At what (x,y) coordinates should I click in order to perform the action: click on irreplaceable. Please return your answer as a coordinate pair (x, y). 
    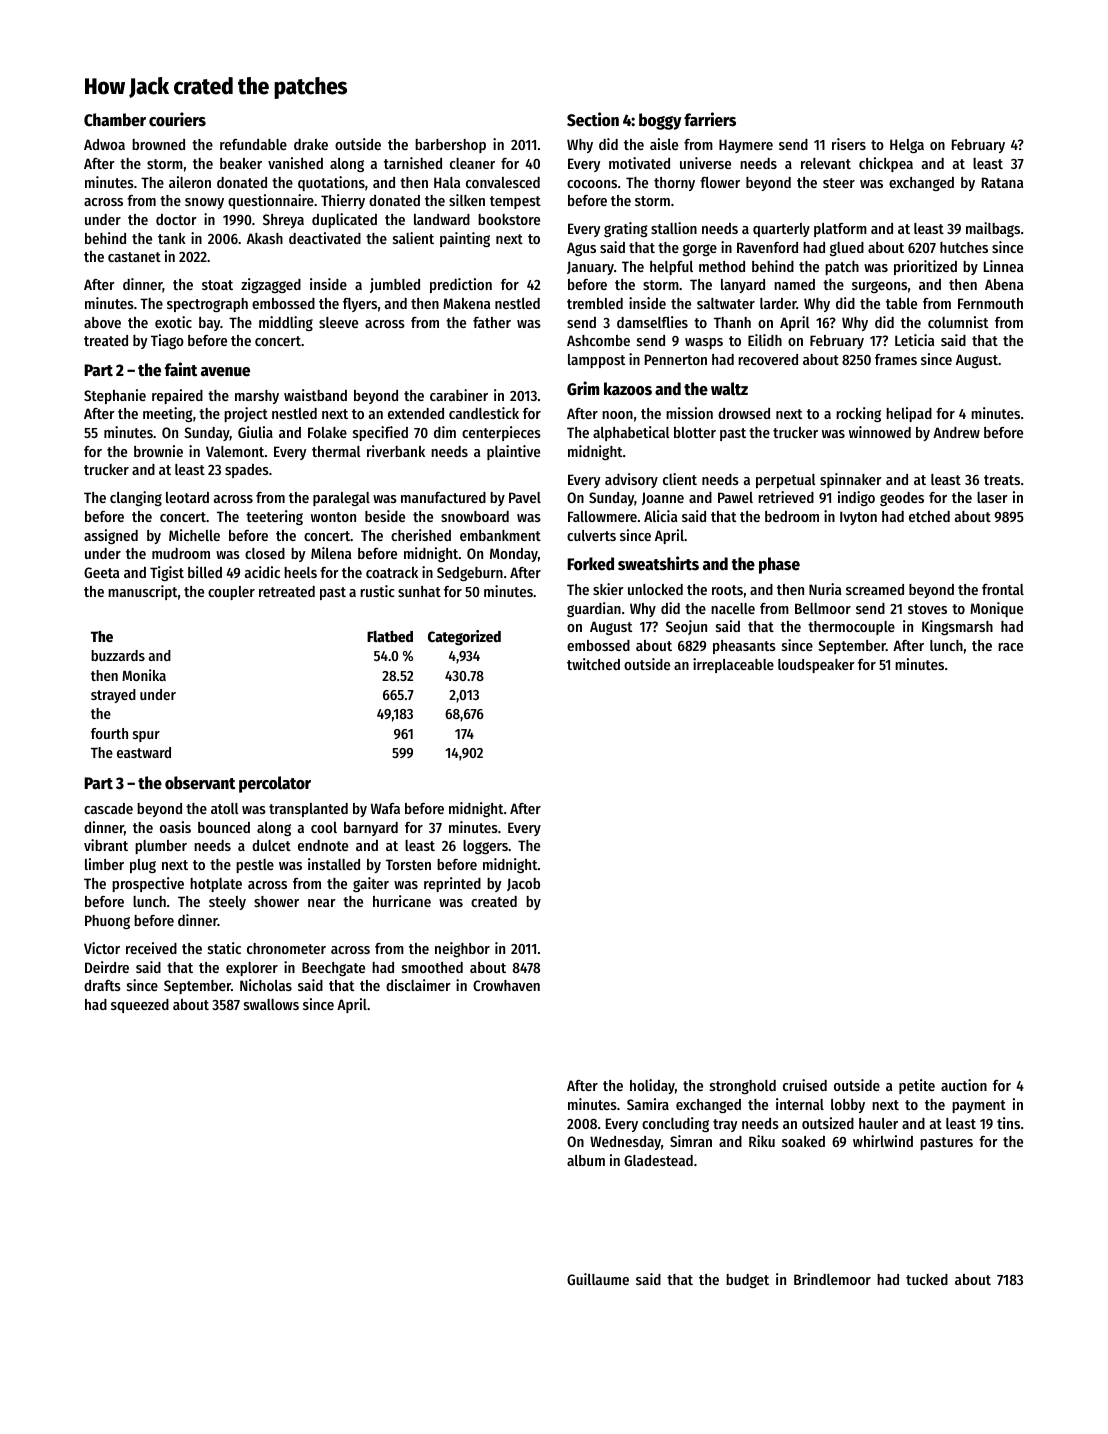
    Looking at the image, I should click on (733, 665).
